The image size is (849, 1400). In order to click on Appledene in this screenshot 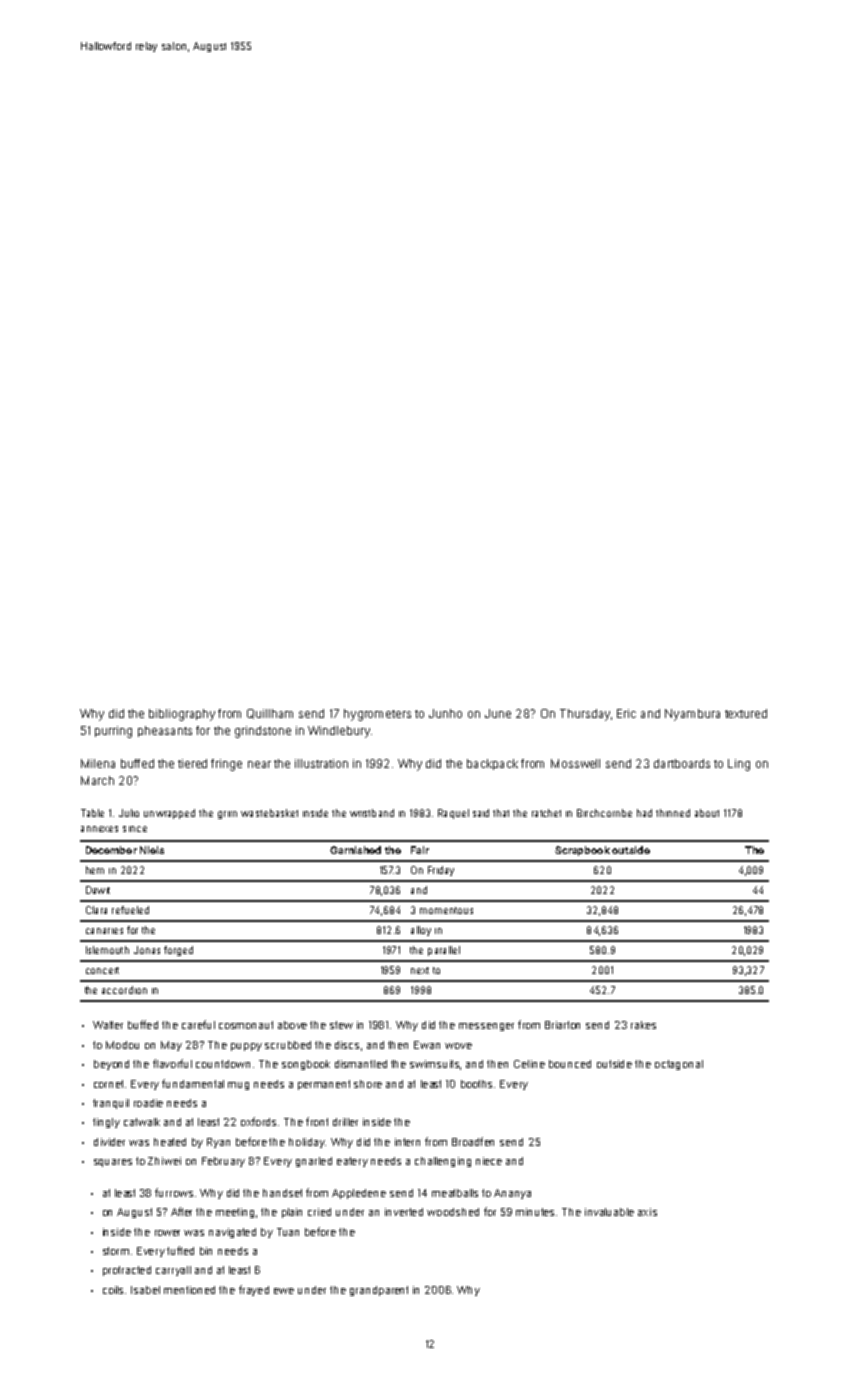, I will do `click(359, 1194)`.
